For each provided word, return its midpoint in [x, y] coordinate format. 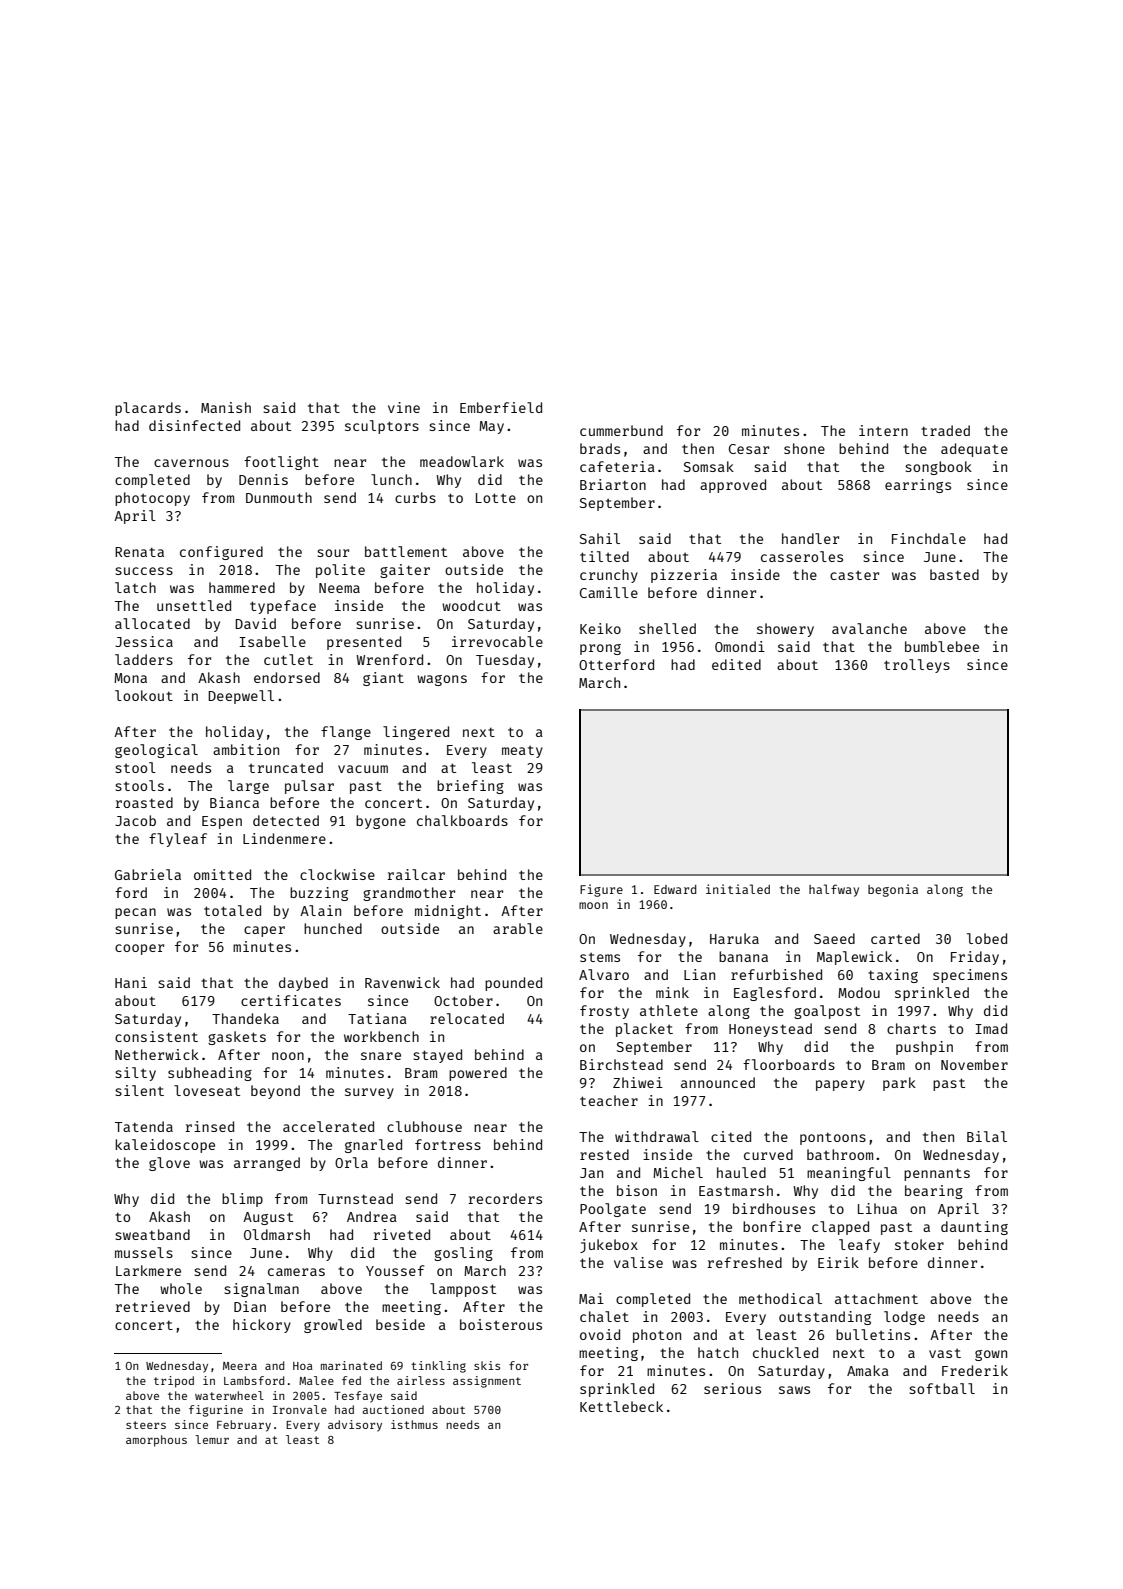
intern [883, 430]
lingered [416, 733]
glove [169, 1164]
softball [942, 1388]
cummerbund [621, 430]
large [248, 787]
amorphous [156, 1441]
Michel [678, 1172]
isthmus [414, 1424]
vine [404, 407]
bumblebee [942, 646]
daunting [974, 1228]
